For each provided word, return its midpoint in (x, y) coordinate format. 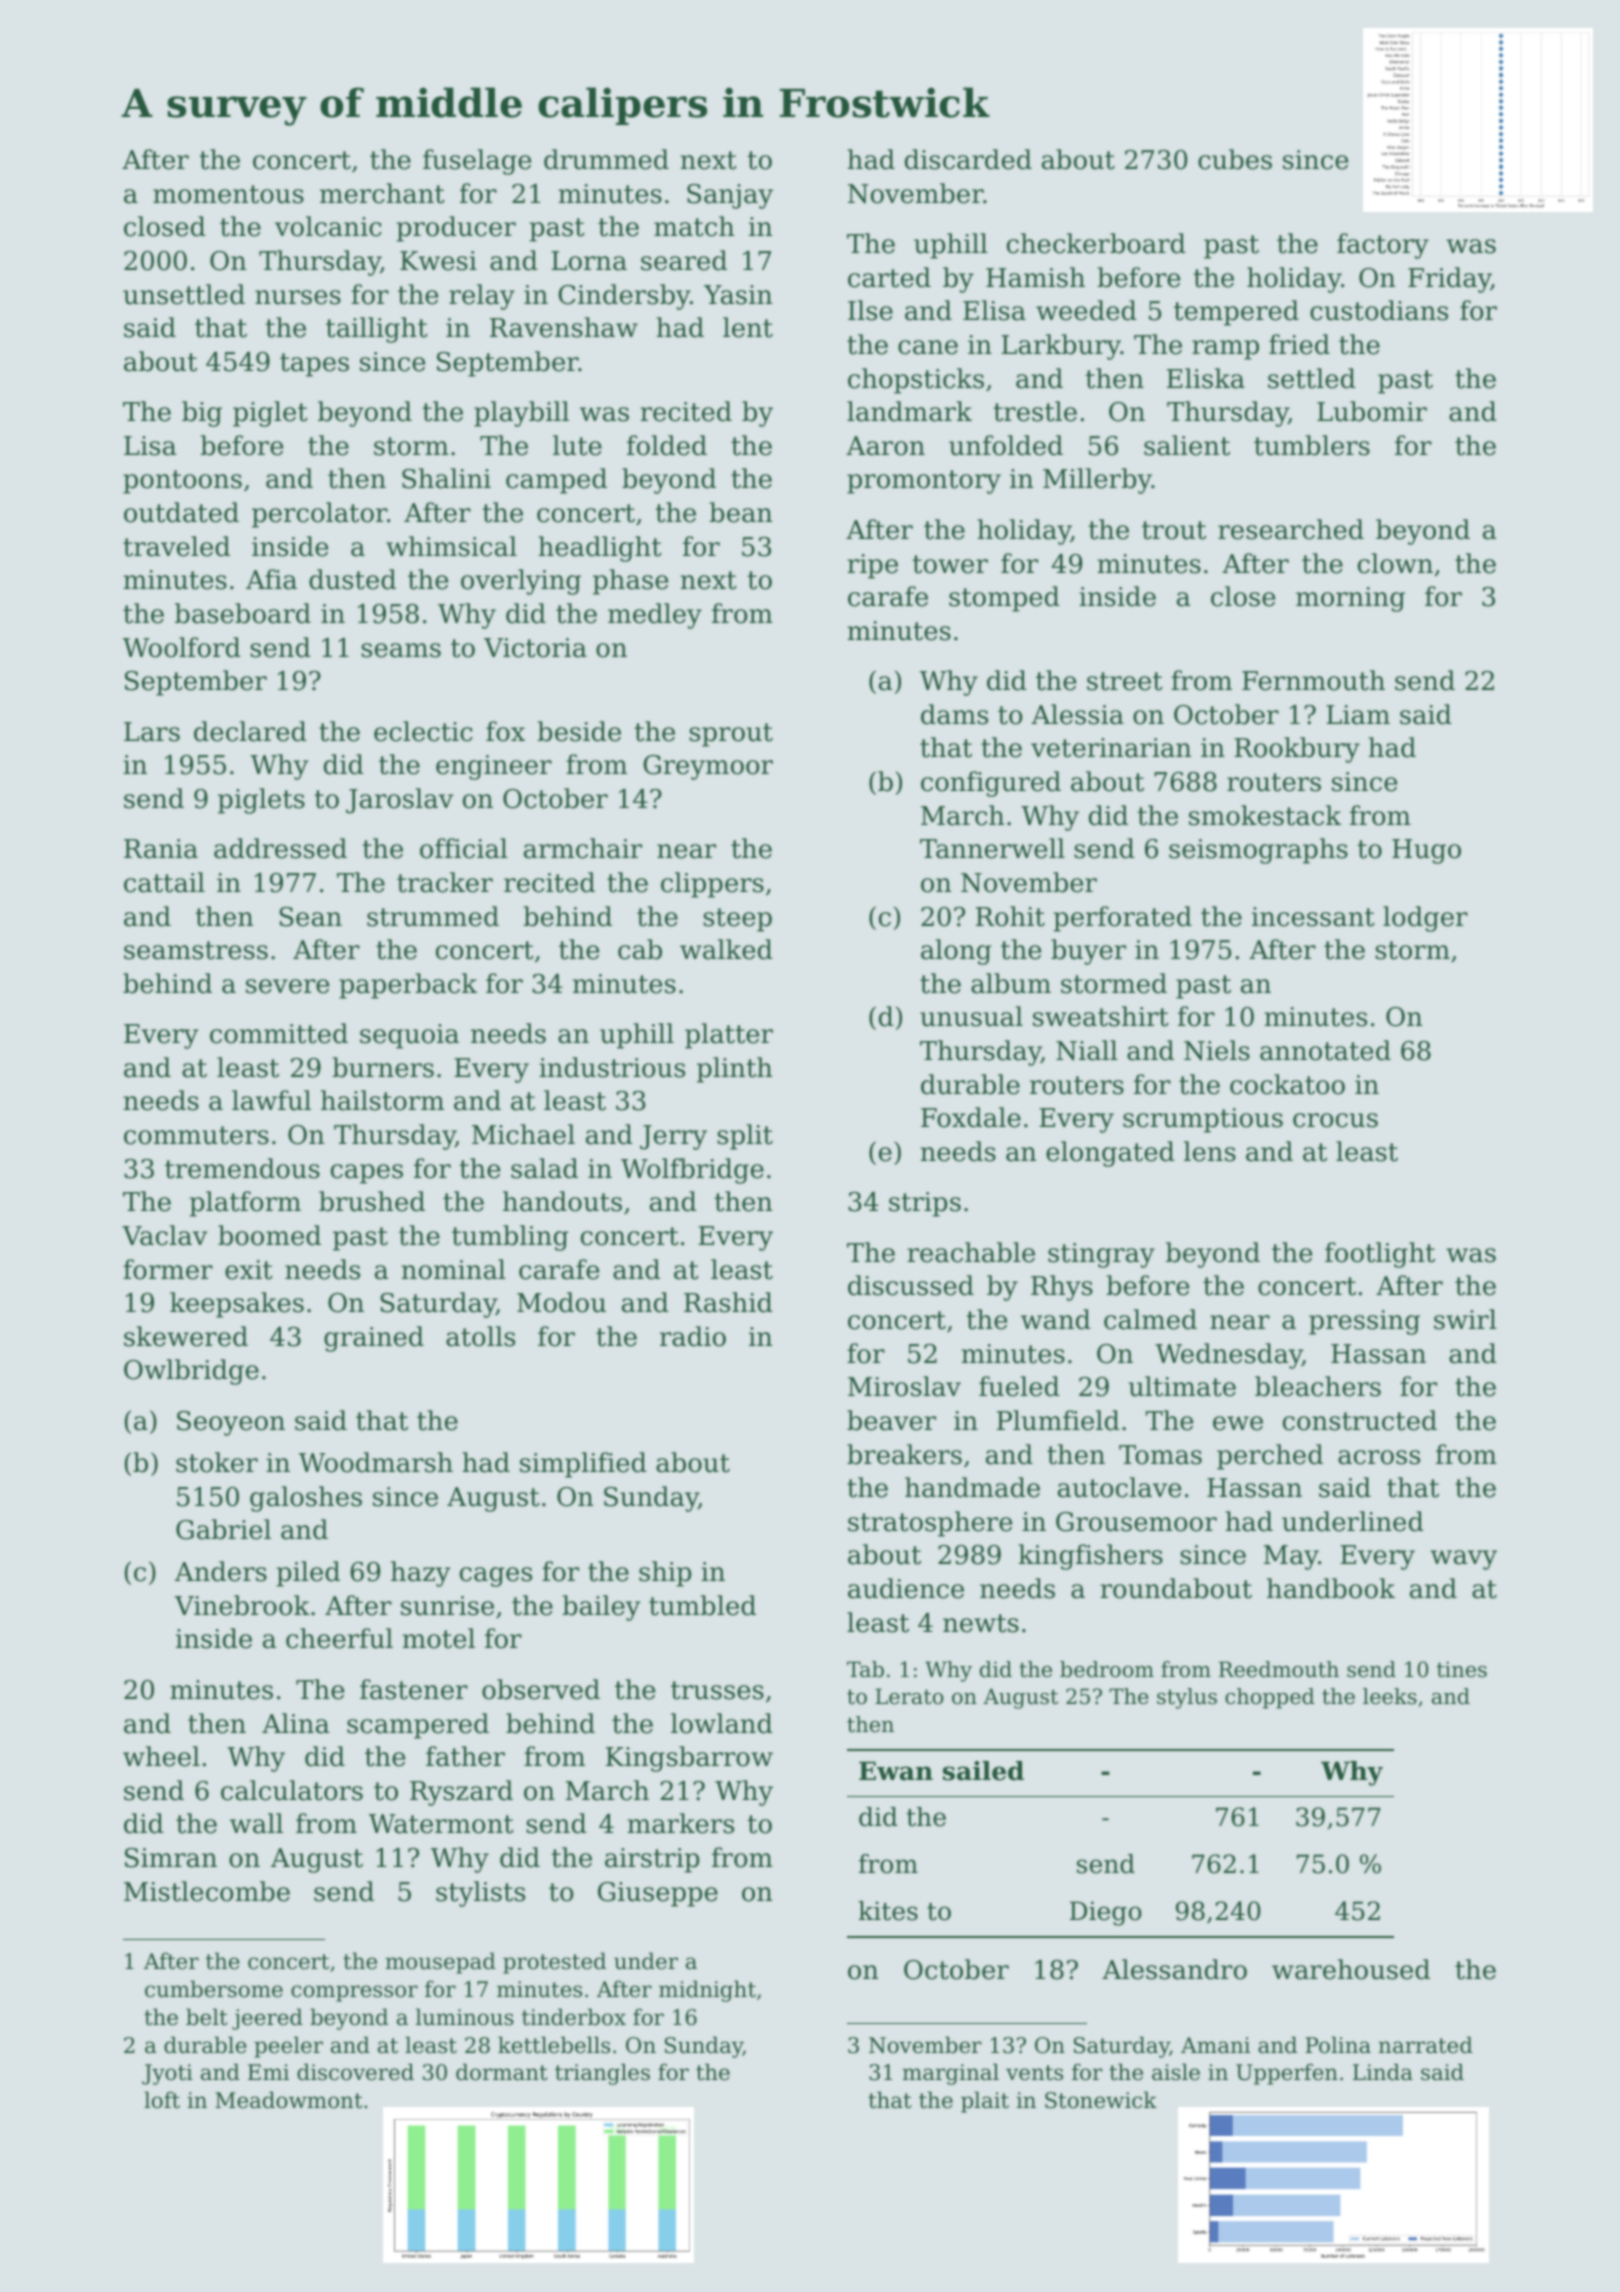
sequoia (409, 1036)
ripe (872, 566)
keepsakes (237, 1305)
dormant (501, 2072)
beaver (891, 1420)
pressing (1364, 1322)
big (202, 414)
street (1125, 681)
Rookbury (1297, 750)
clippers (712, 885)
